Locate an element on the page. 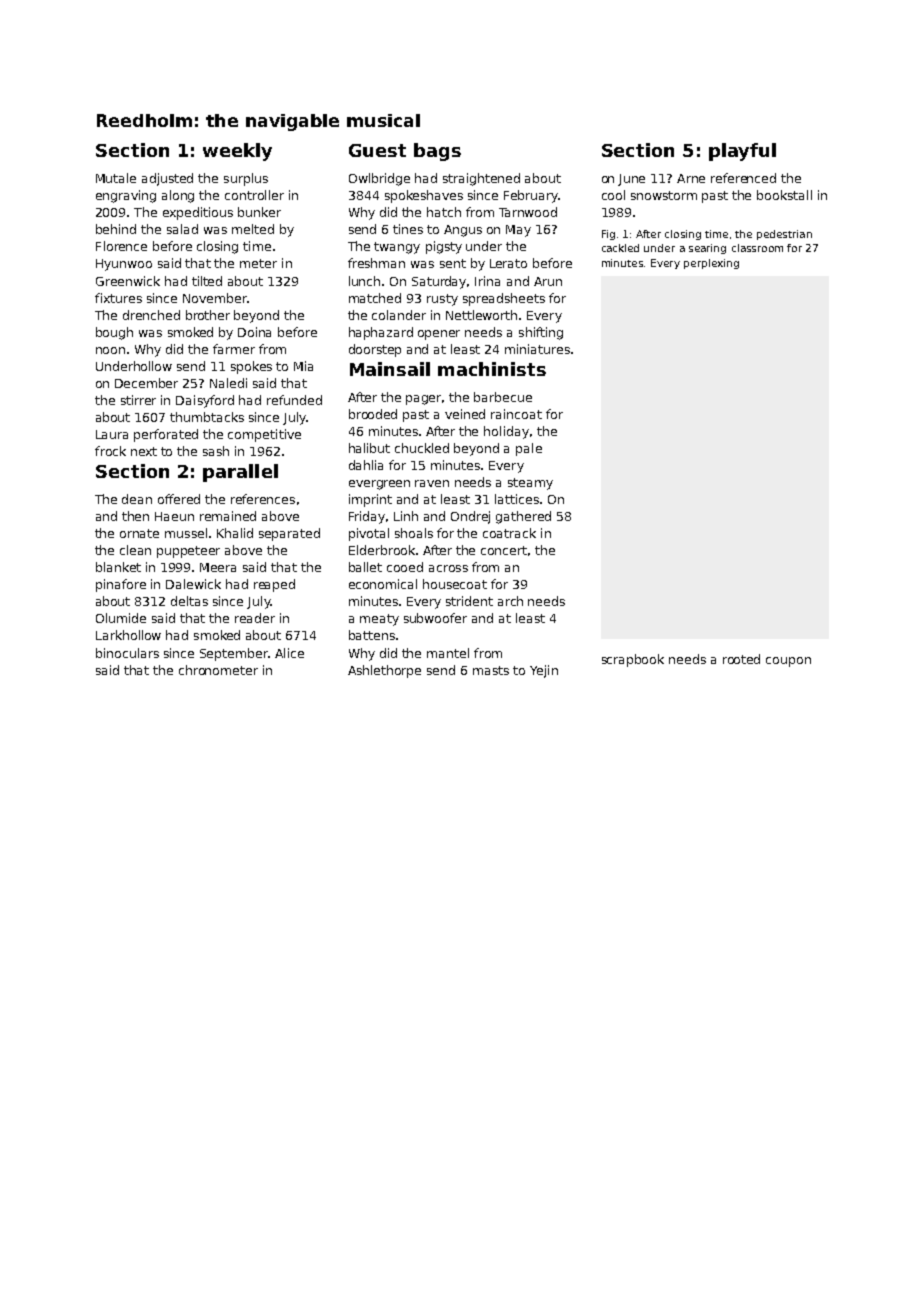 The image size is (924, 1308). reader is located at coordinates (255, 618).
